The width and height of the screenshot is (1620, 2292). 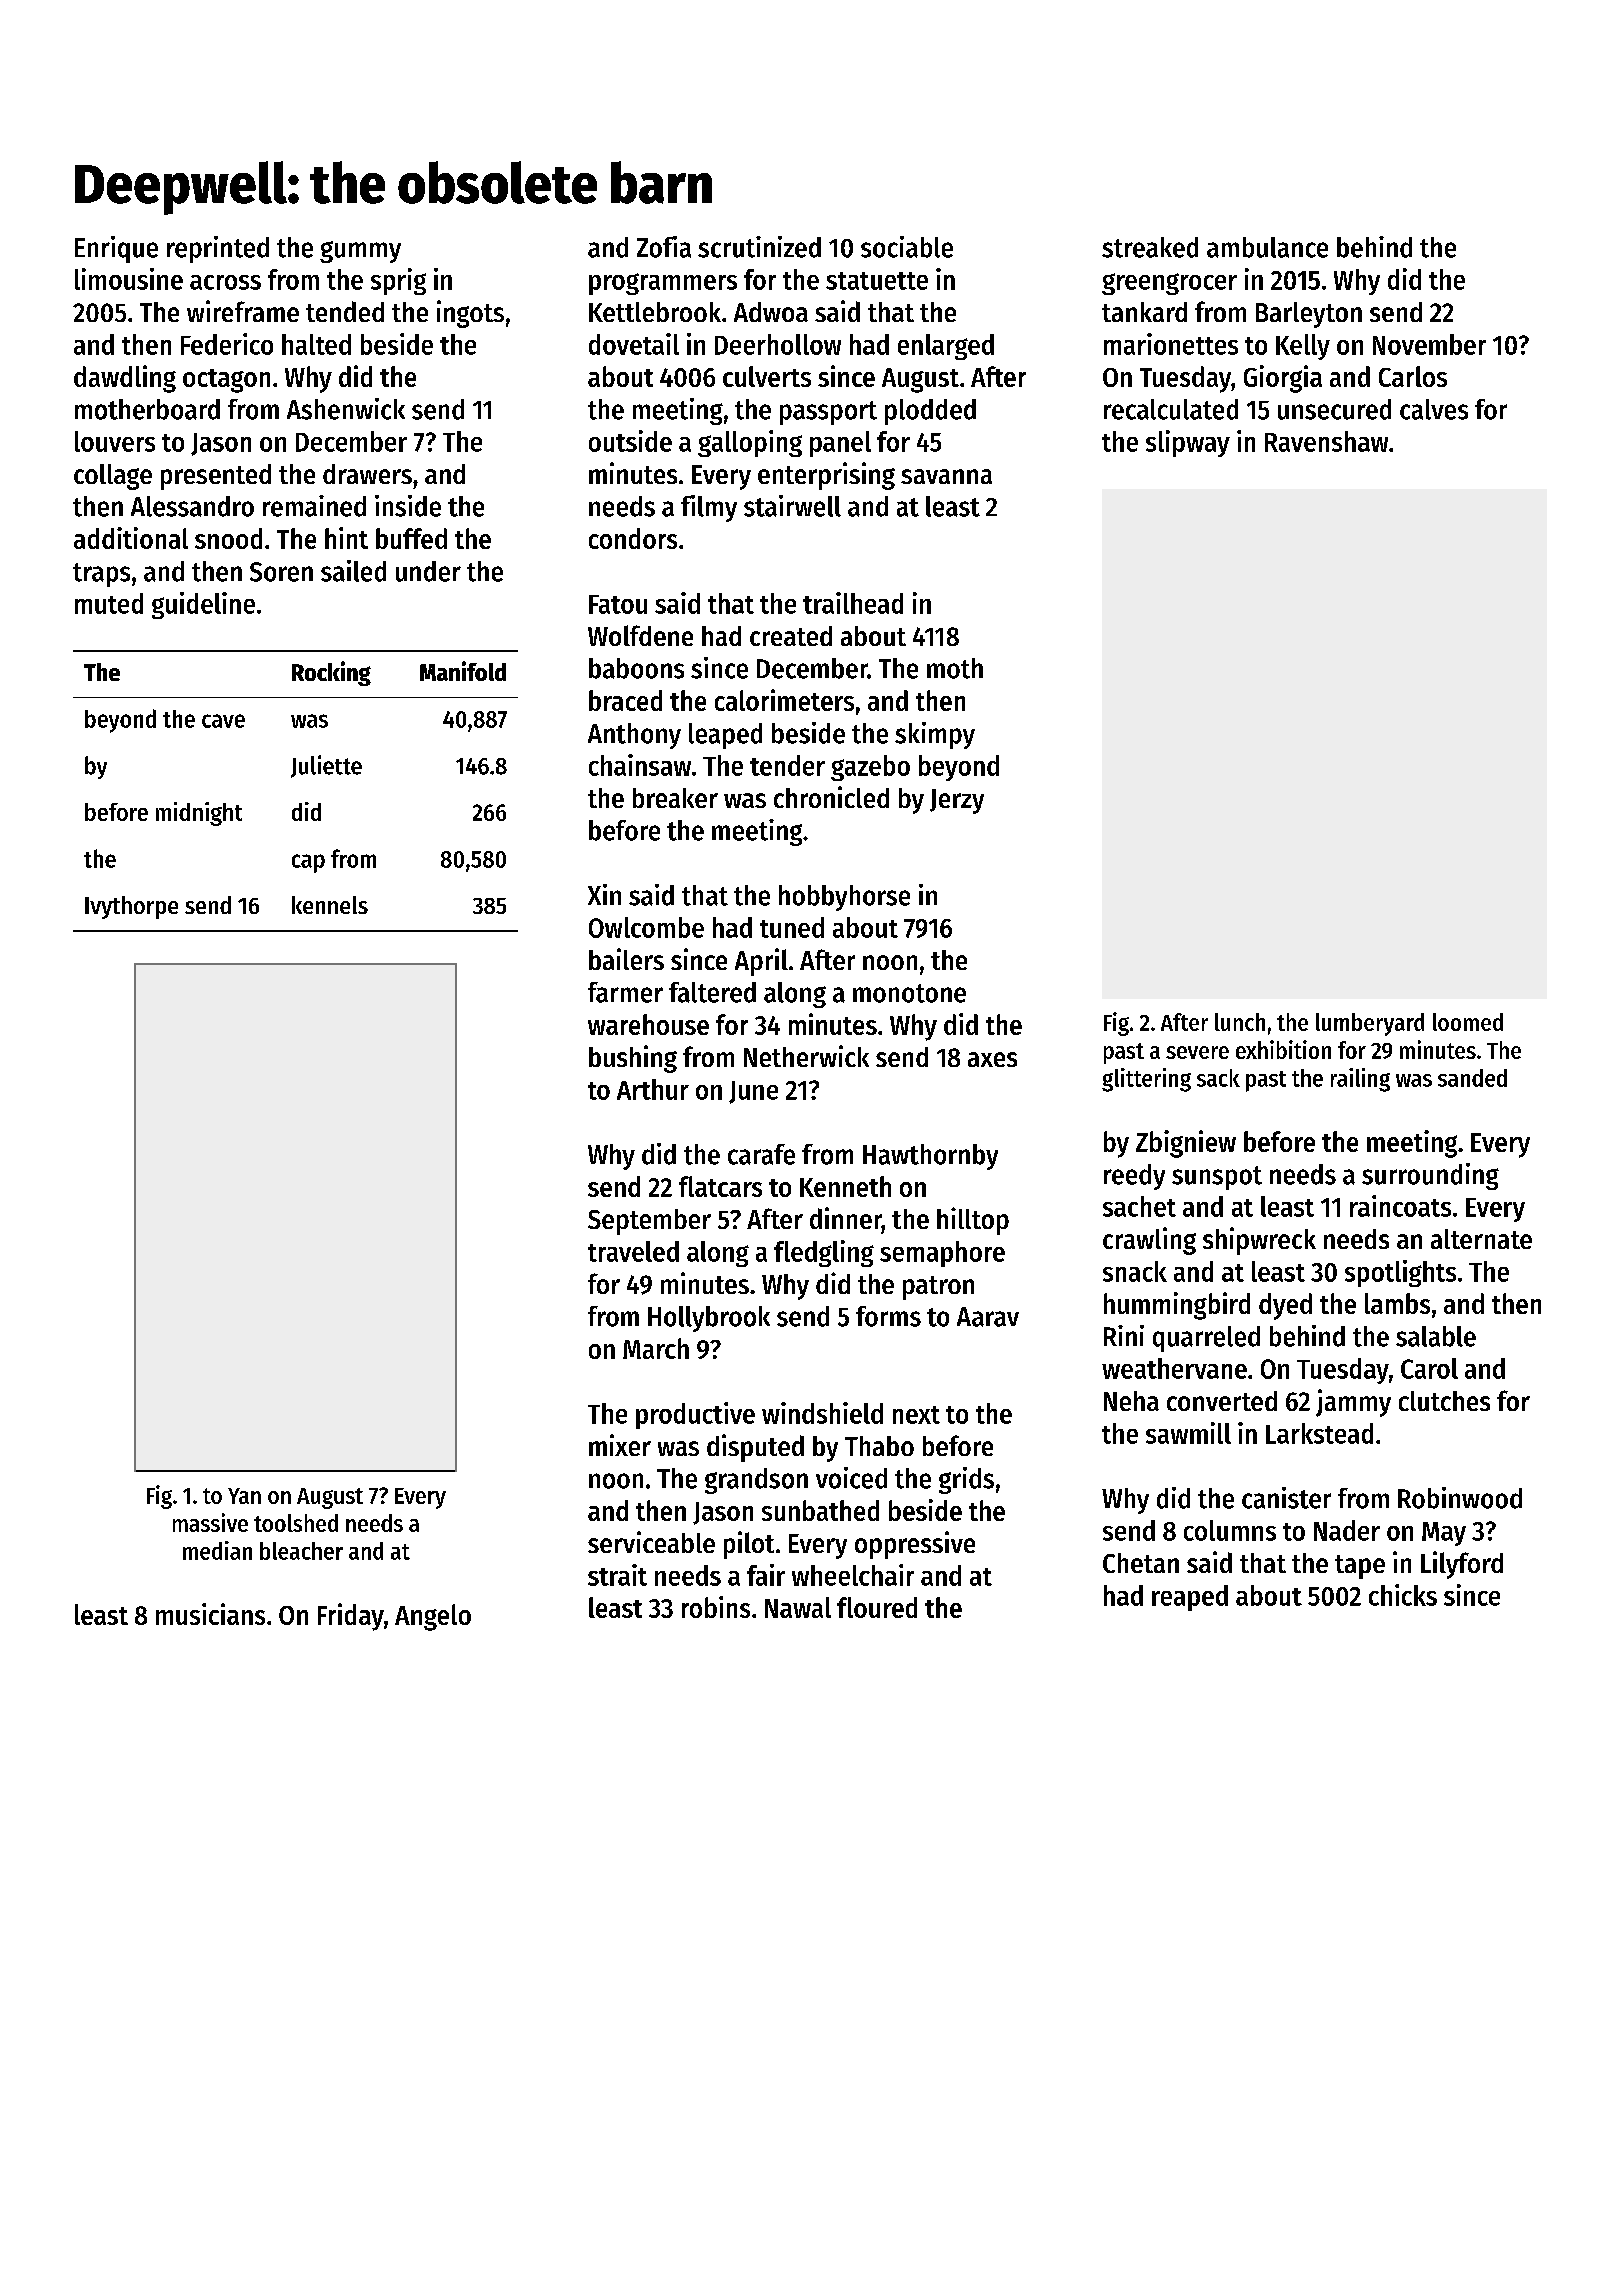 What do you see at coordinates (1267, 247) in the screenshot?
I see `ambulance` at bounding box center [1267, 247].
